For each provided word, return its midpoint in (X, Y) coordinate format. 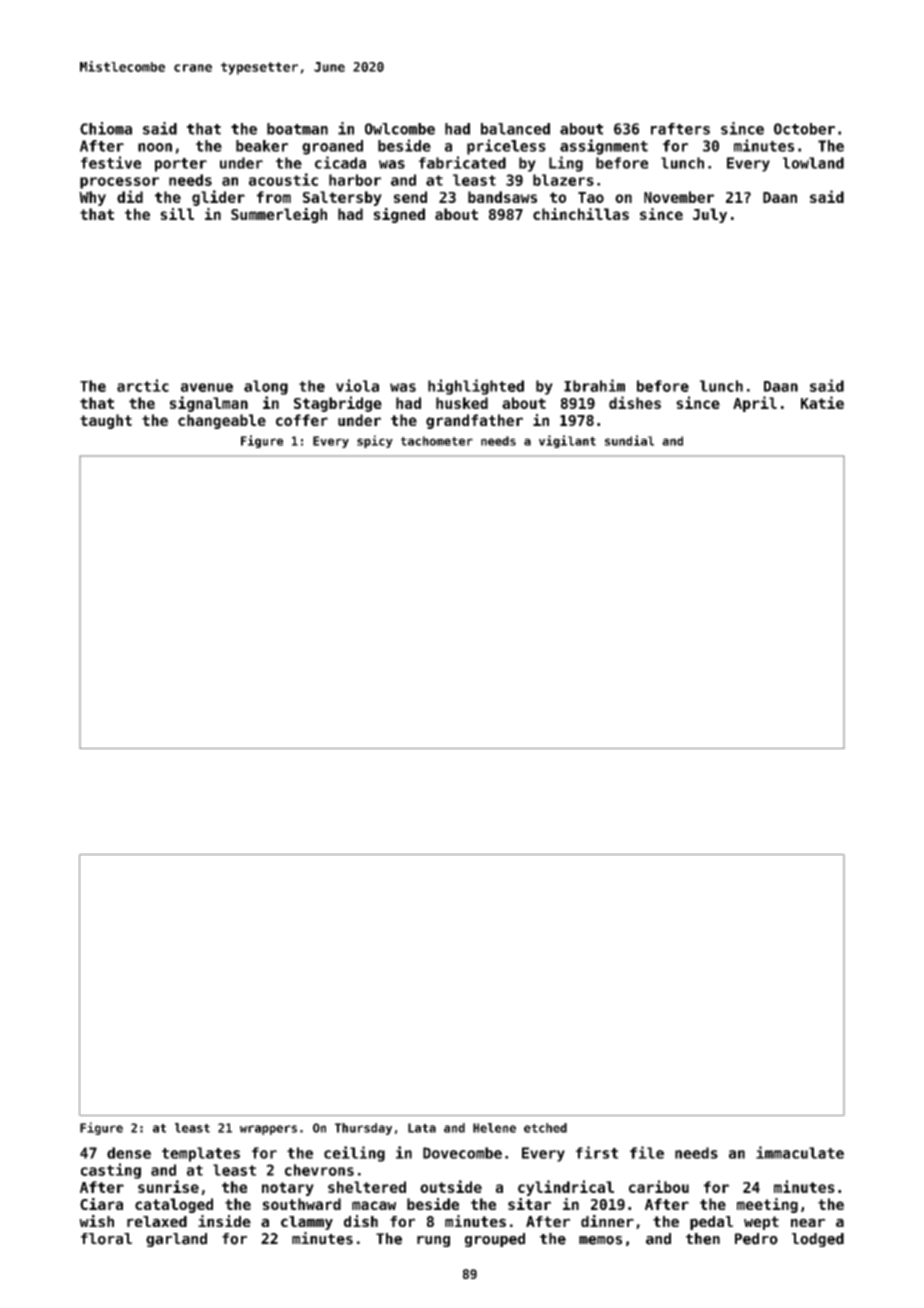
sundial (629, 440)
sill (177, 214)
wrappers (268, 1130)
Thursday (363, 1129)
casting (111, 1171)
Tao (591, 197)
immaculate (800, 1152)
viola (357, 385)
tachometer (437, 441)
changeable (222, 421)
